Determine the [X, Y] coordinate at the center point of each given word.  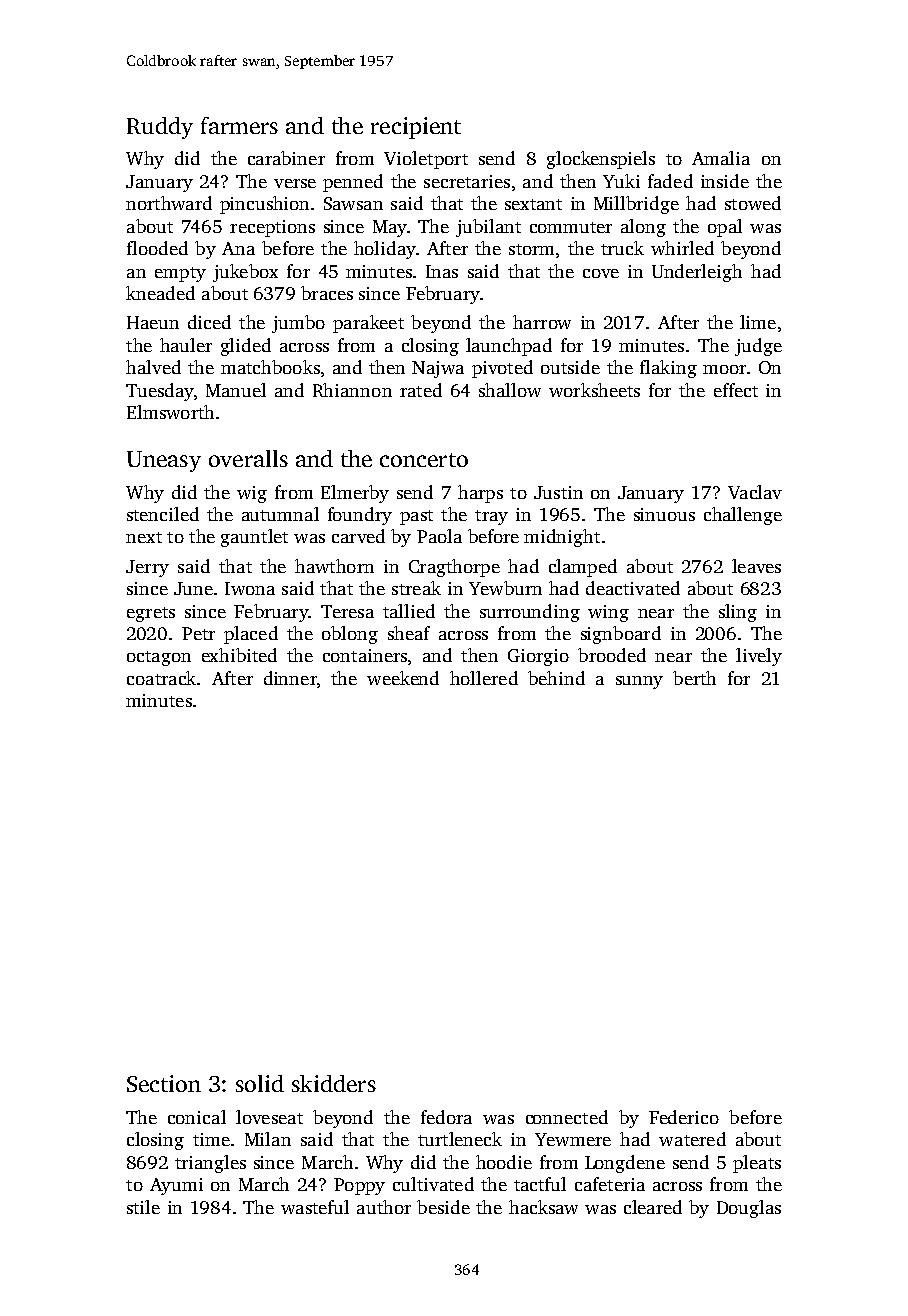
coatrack [161, 678]
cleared [653, 1207]
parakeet [368, 324]
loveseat [269, 1117]
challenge [743, 516]
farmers [239, 125]
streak [416, 588]
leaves [756, 566]
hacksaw [543, 1207]
